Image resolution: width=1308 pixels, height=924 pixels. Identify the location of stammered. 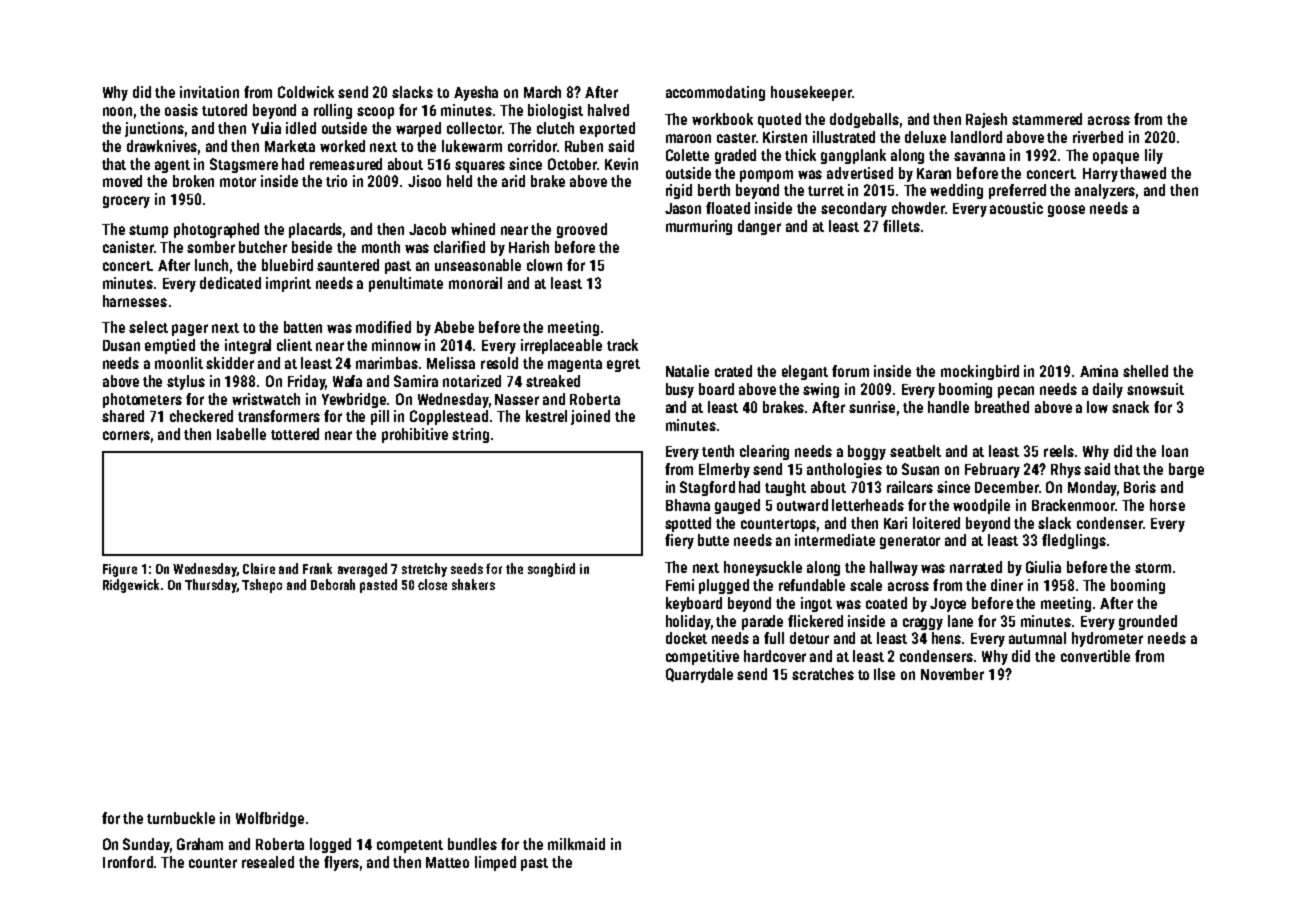
(1047, 119).
